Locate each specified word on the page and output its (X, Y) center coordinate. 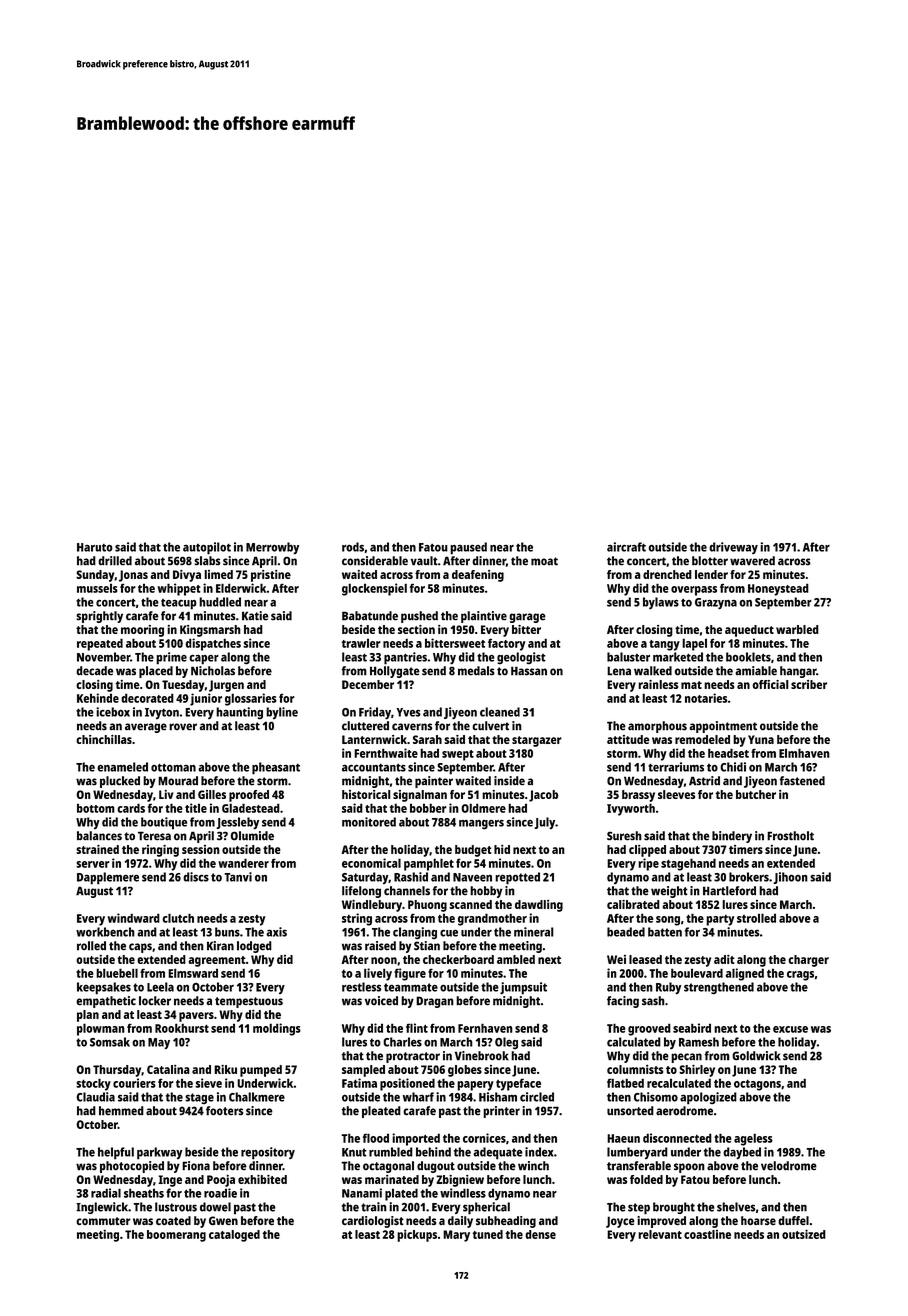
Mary (456, 1236)
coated (173, 1221)
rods (353, 547)
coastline (707, 1234)
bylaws (661, 603)
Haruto (95, 547)
